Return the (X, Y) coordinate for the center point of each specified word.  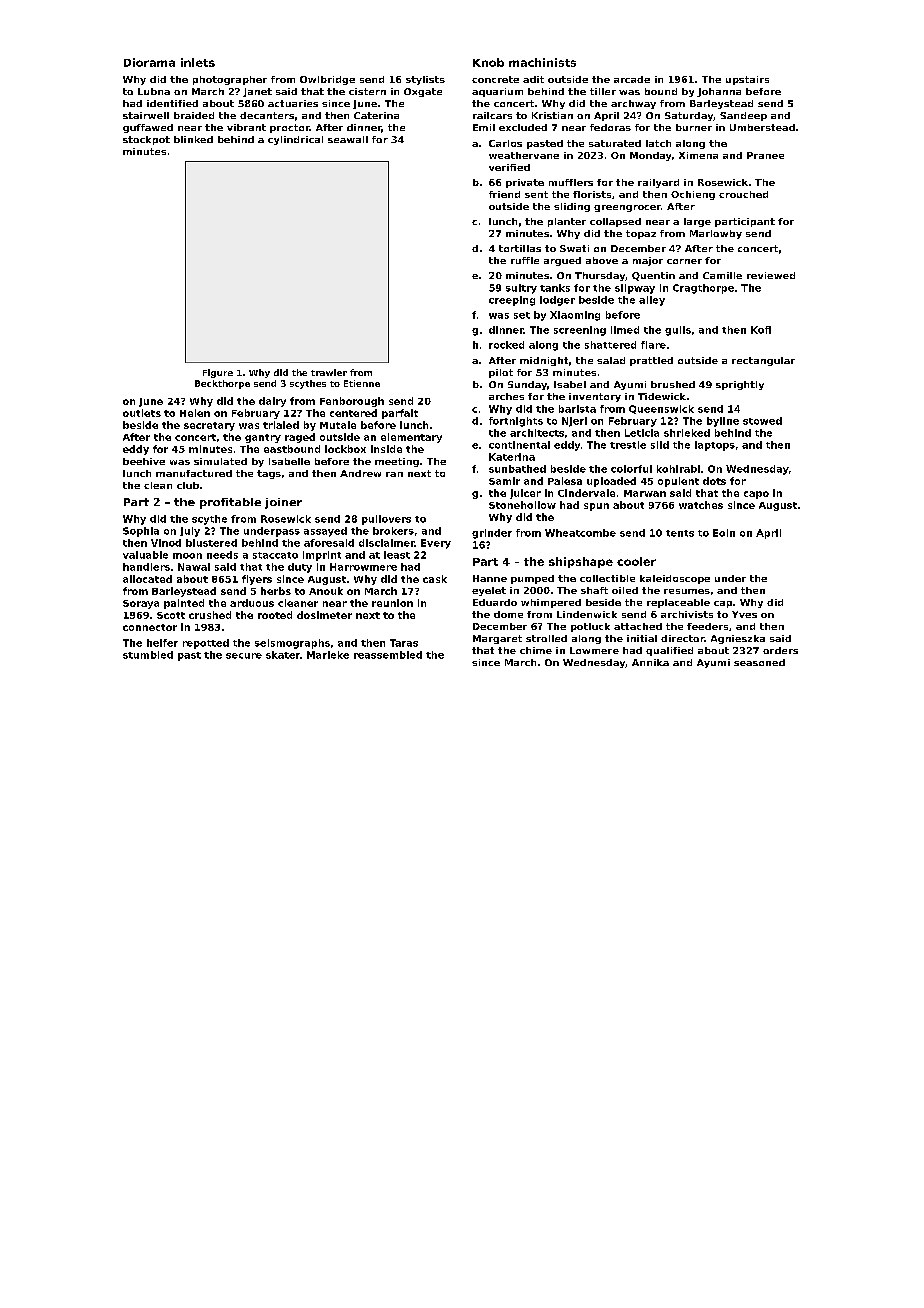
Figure (218, 373)
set (522, 315)
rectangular (763, 361)
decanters (267, 115)
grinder (492, 534)
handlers (146, 567)
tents (680, 533)
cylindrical (295, 140)
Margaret (497, 639)
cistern (367, 91)
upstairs (747, 80)
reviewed (771, 275)
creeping (512, 301)
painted (184, 604)
